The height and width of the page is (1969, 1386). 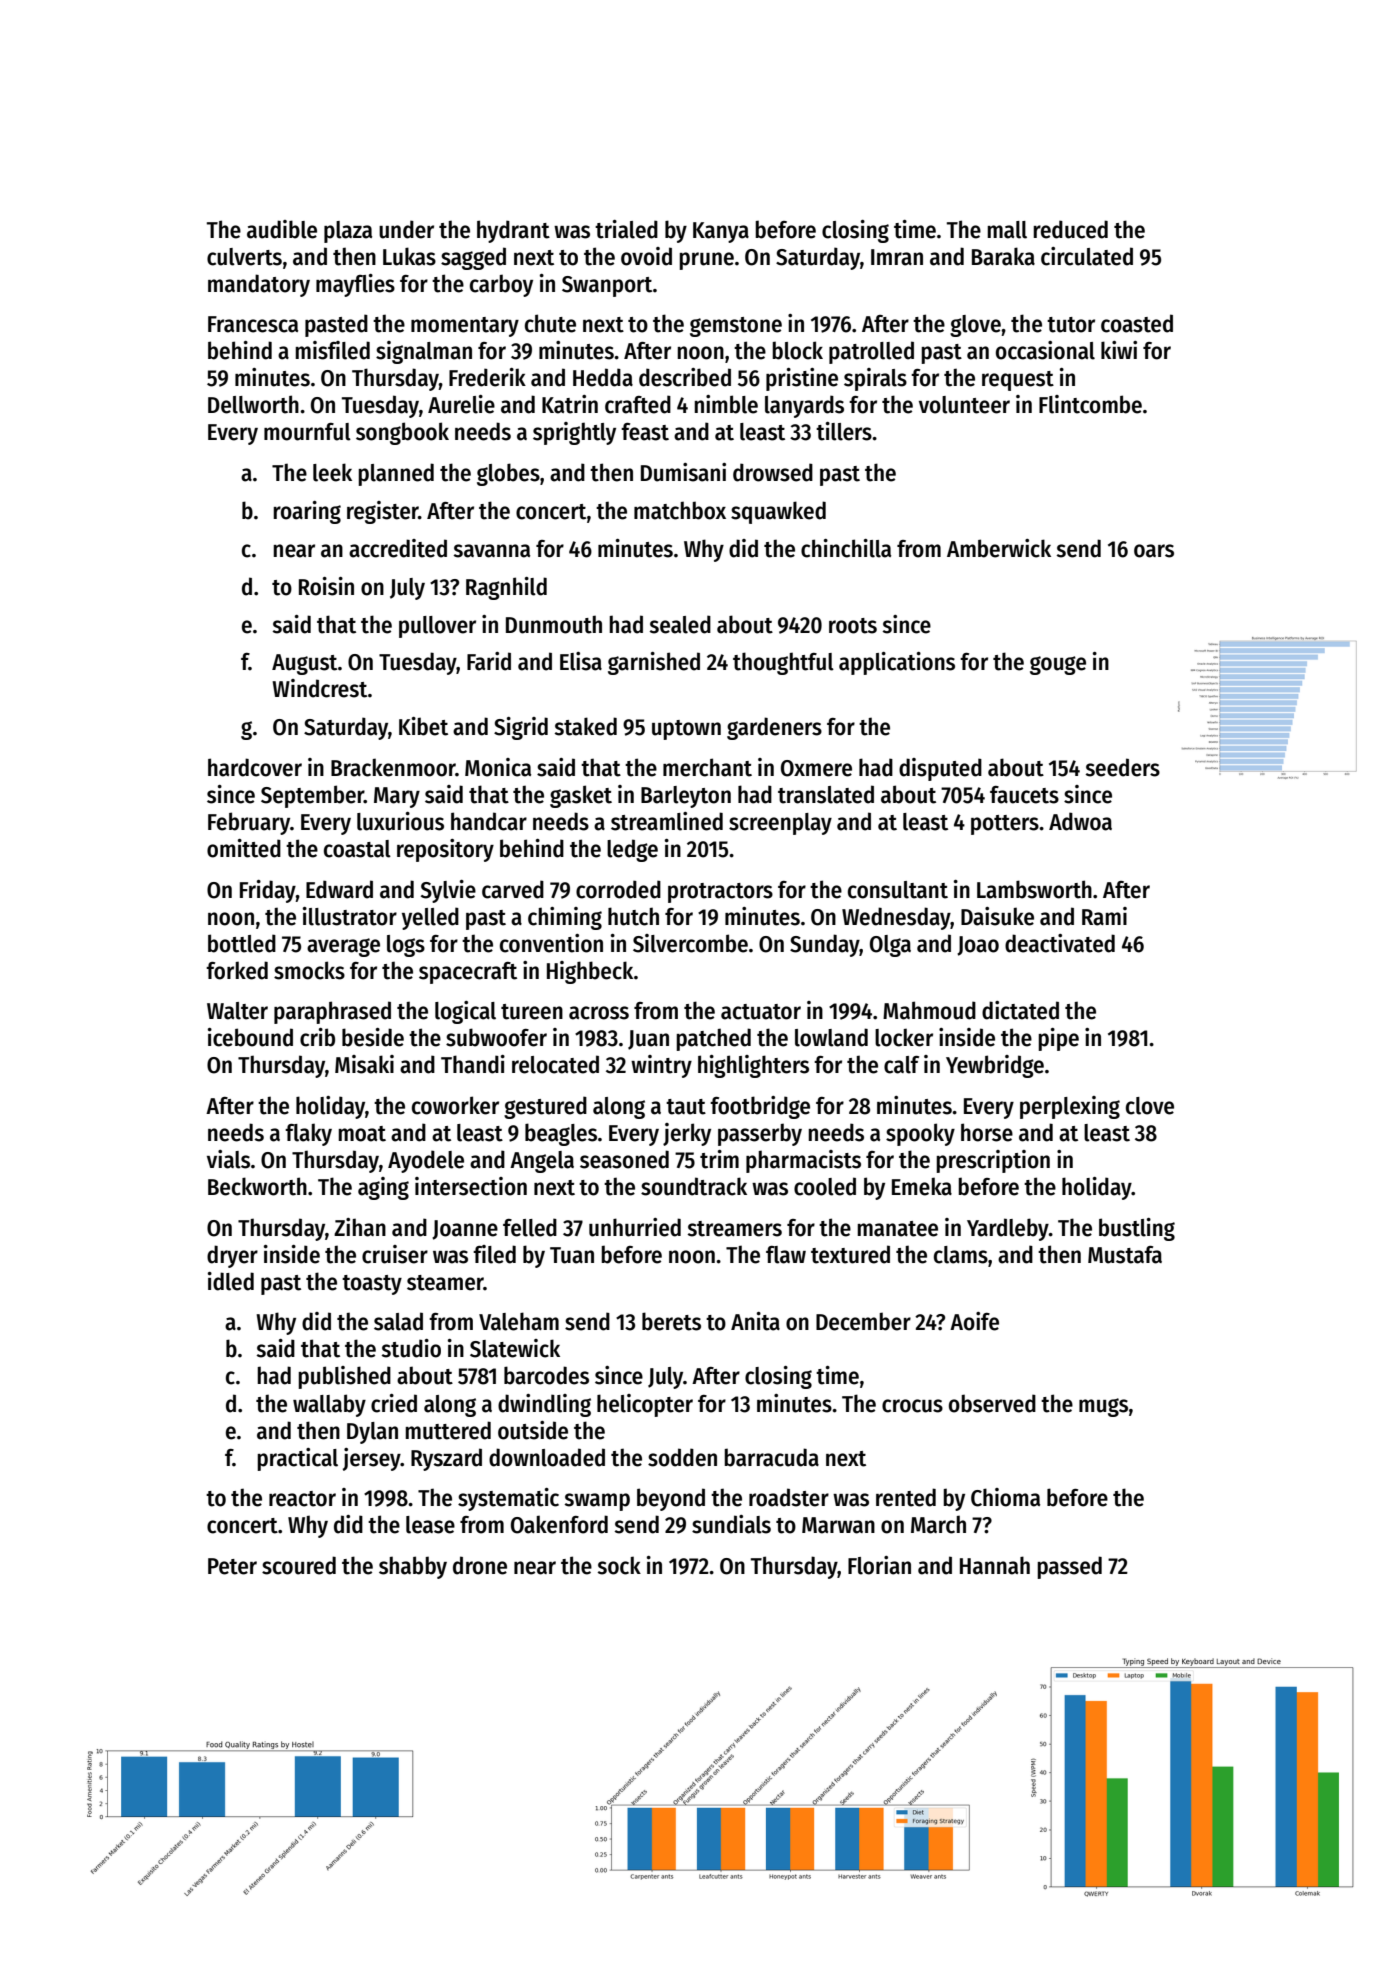 What do you see at coordinates (1034, 889) in the page?
I see `Lambsworth` at bounding box center [1034, 889].
